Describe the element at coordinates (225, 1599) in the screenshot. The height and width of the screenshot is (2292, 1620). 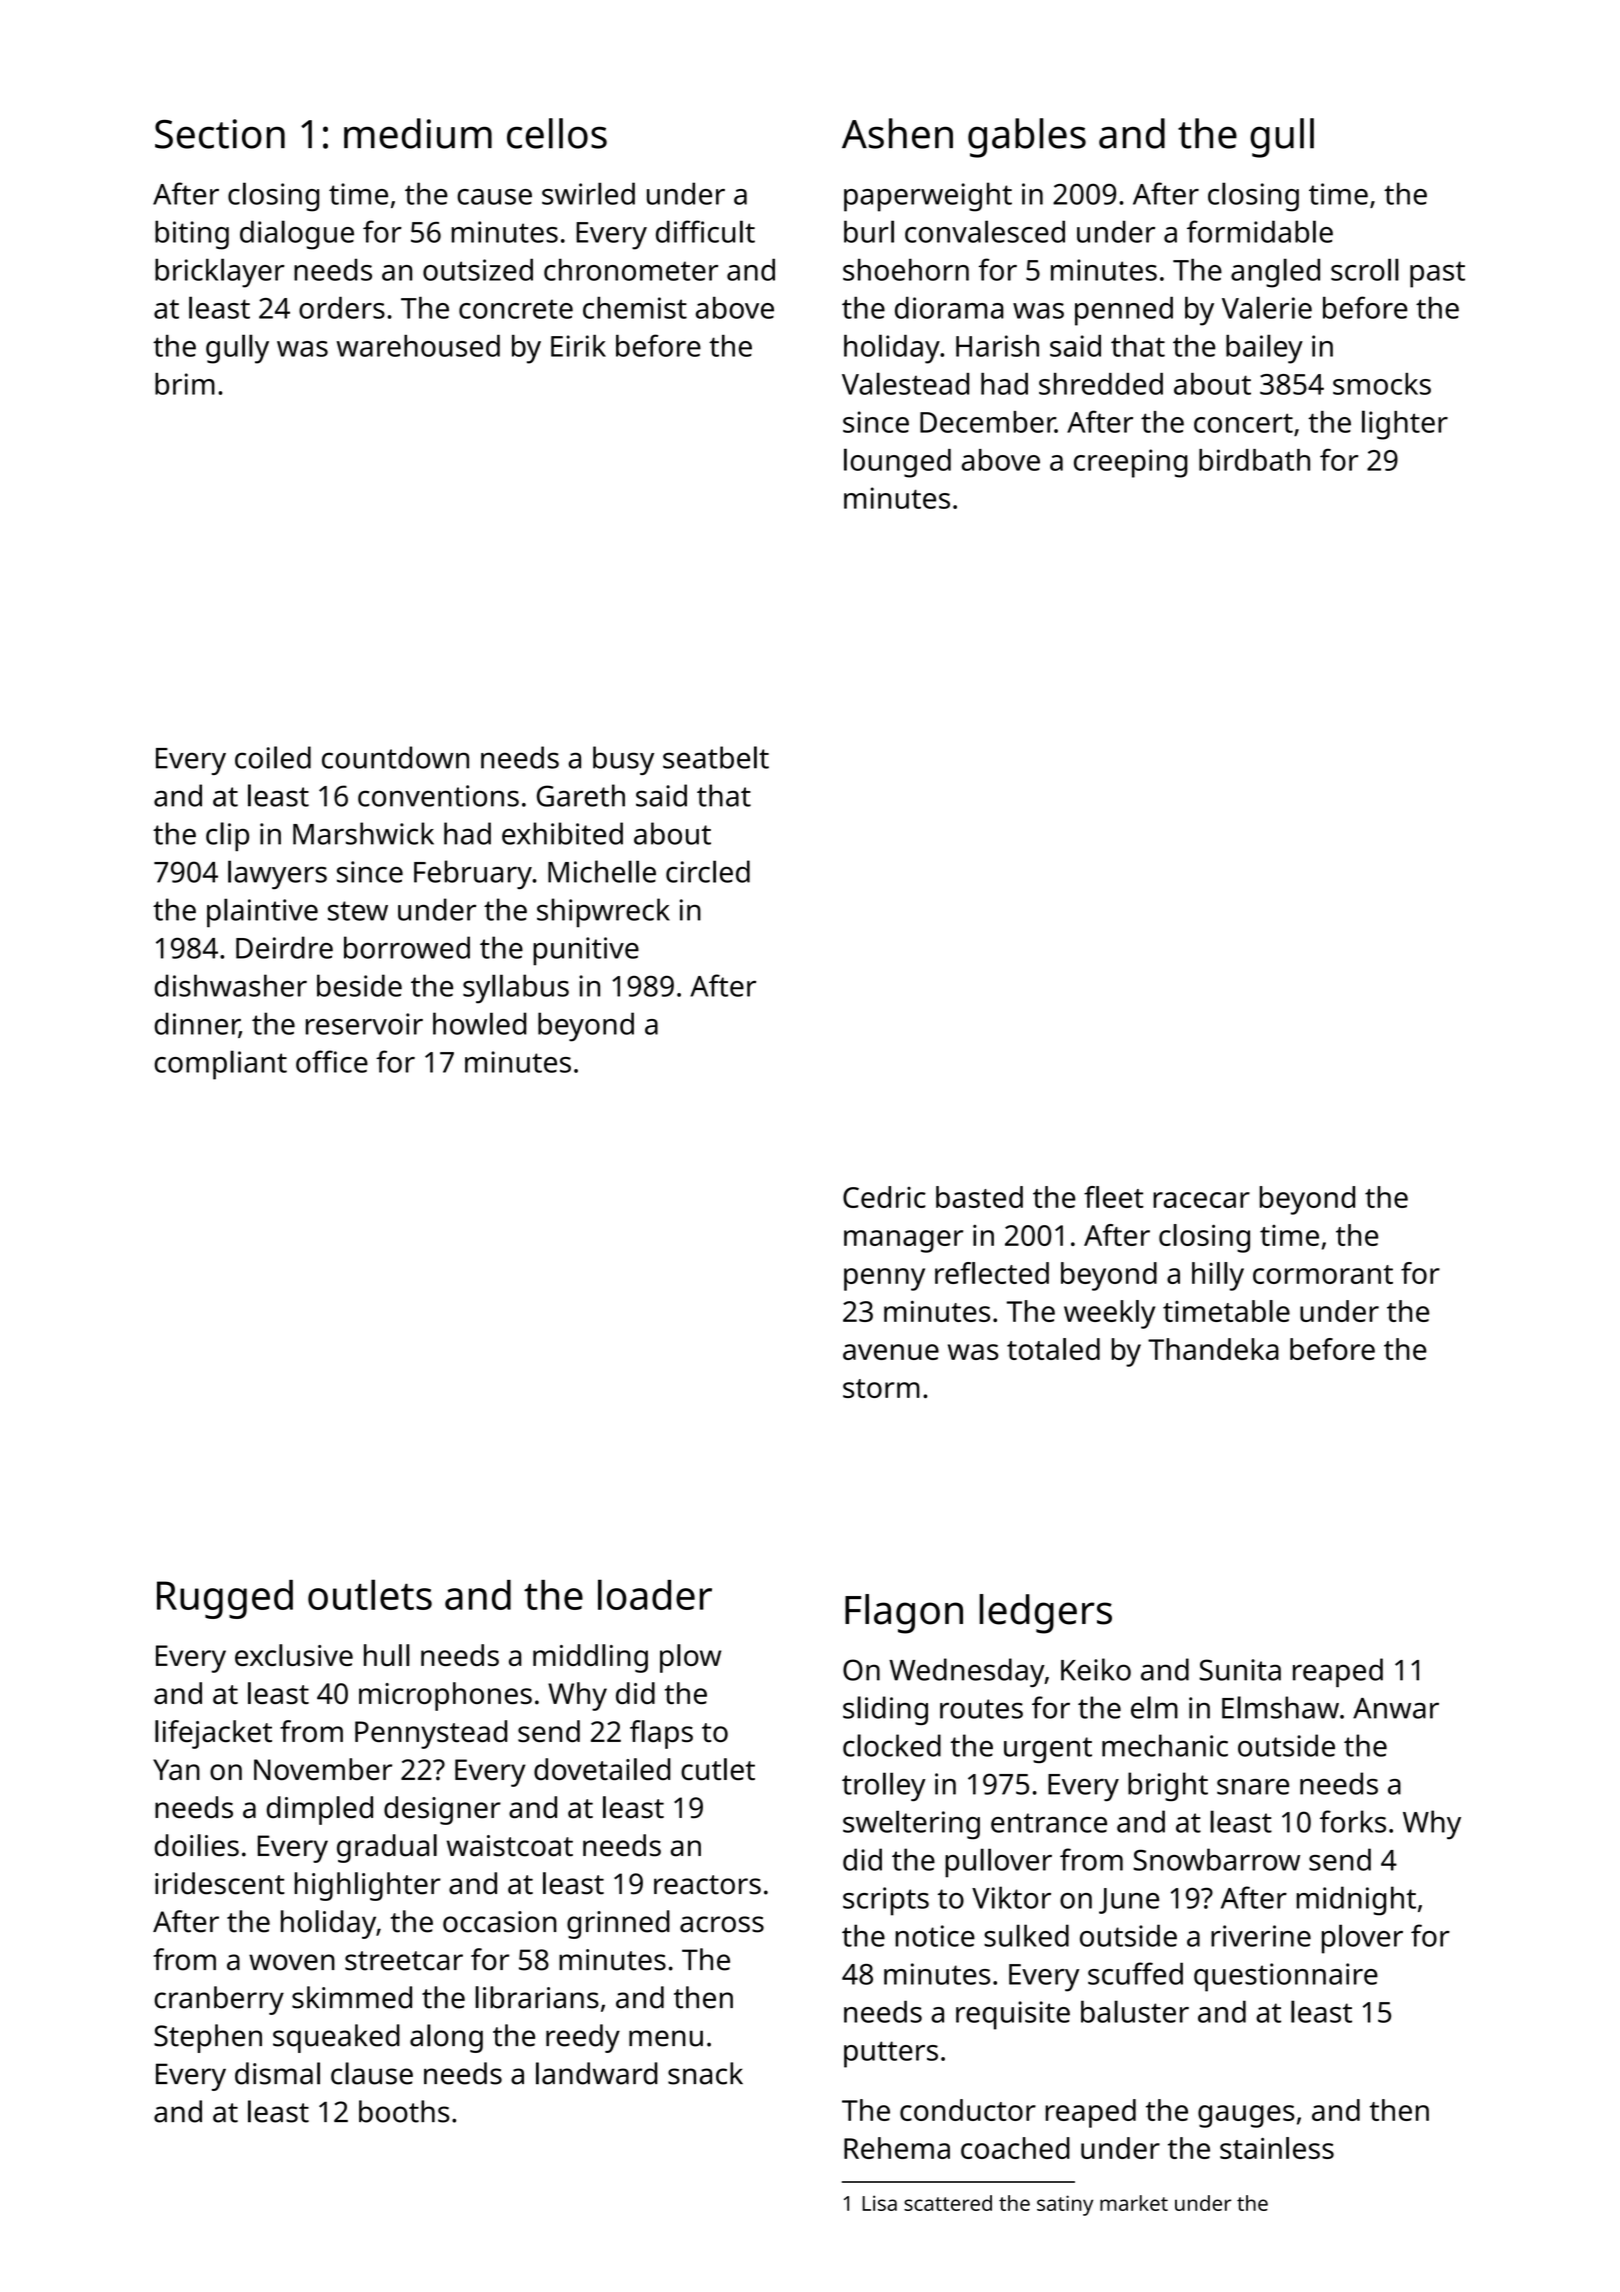
I see `Rugged` at that location.
